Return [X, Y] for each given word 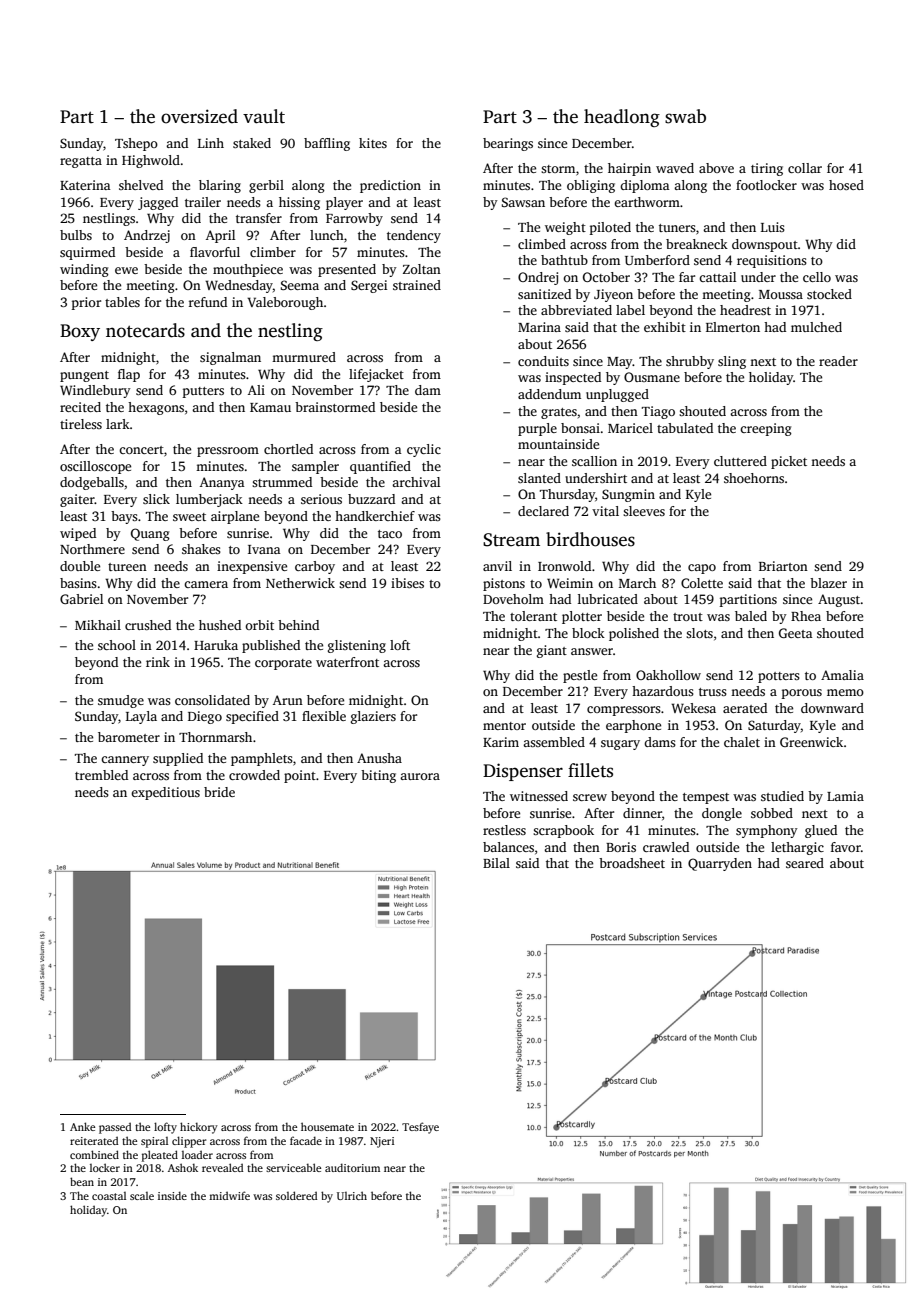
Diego [205, 717]
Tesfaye [420, 1128]
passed [115, 1128]
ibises [407, 583]
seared [805, 863]
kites [373, 143]
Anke [82, 1126]
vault [264, 116]
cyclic [424, 450]
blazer [828, 583]
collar [805, 168]
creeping [766, 429]
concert [141, 450]
